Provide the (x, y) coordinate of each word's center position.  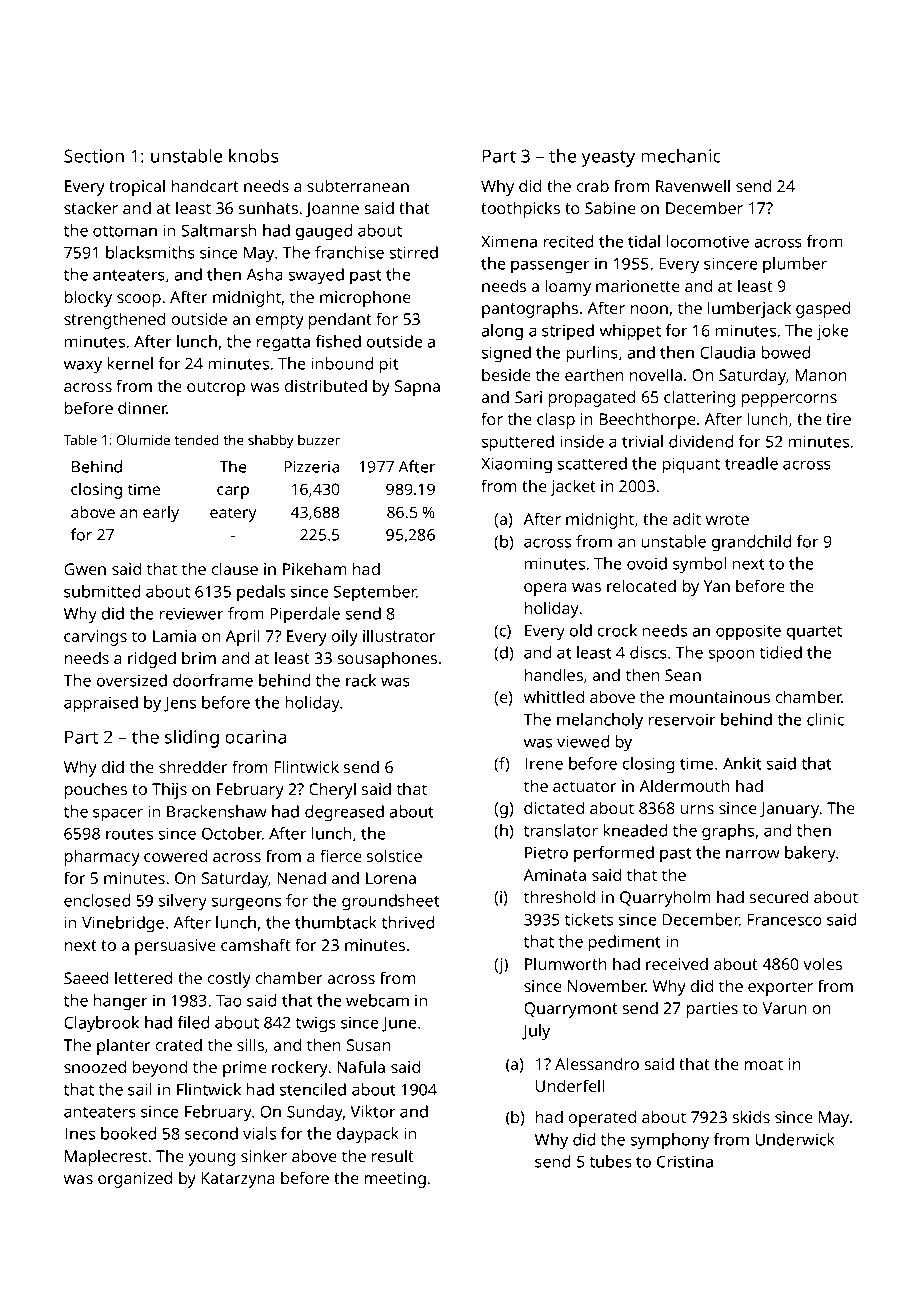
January (789, 810)
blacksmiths (150, 252)
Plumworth (565, 963)
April (242, 637)
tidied (781, 652)
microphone (365, 298)
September (375, 593)
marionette (638, 286)
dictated (554, 807)
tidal (644, 241)
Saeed (86, 977)
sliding (192, 739)
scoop (139, 300)
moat (764, 1064)
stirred (414, 252)
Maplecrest (106, 1157)
